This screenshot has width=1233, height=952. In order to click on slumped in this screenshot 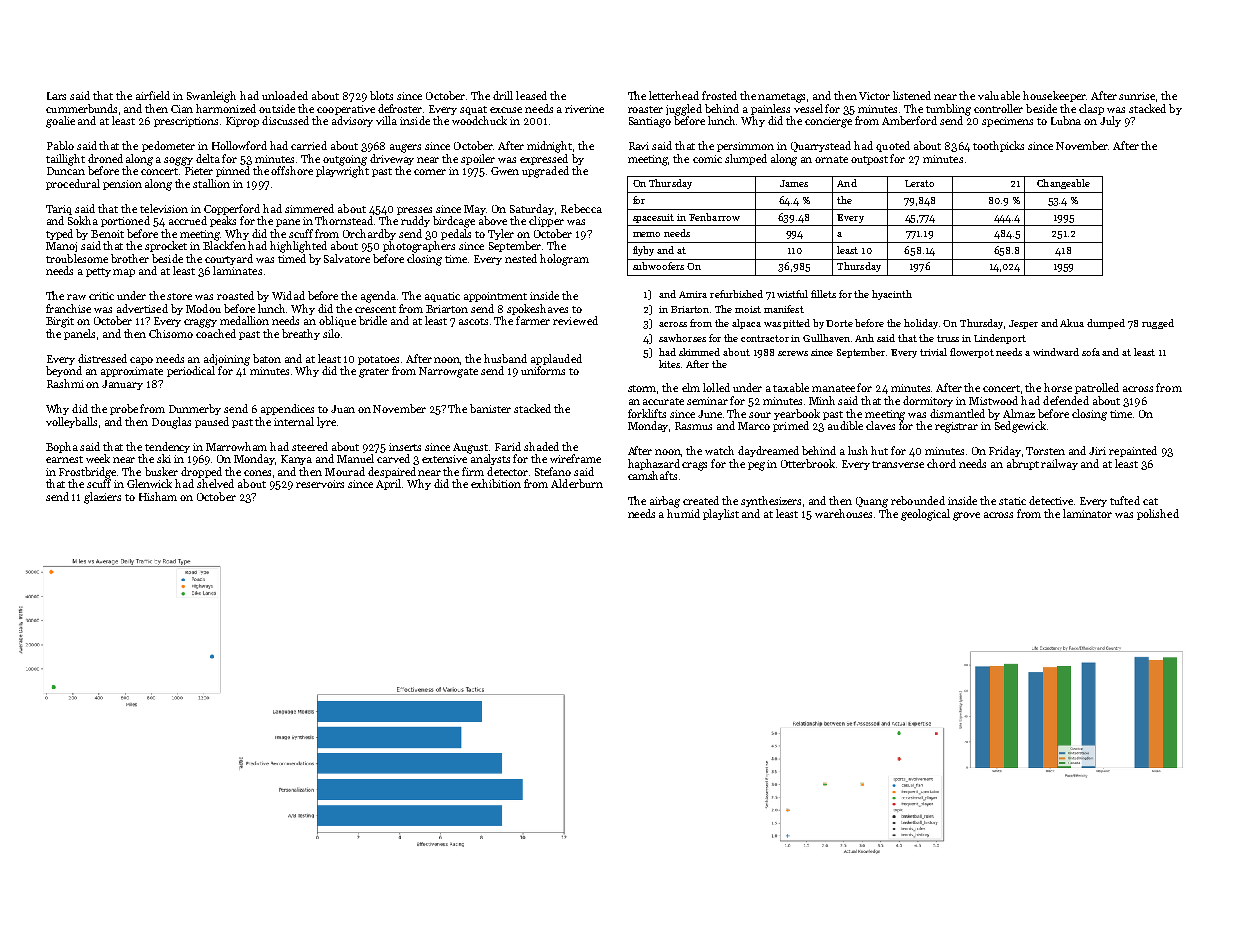, I will do `click(746, 159)`.
